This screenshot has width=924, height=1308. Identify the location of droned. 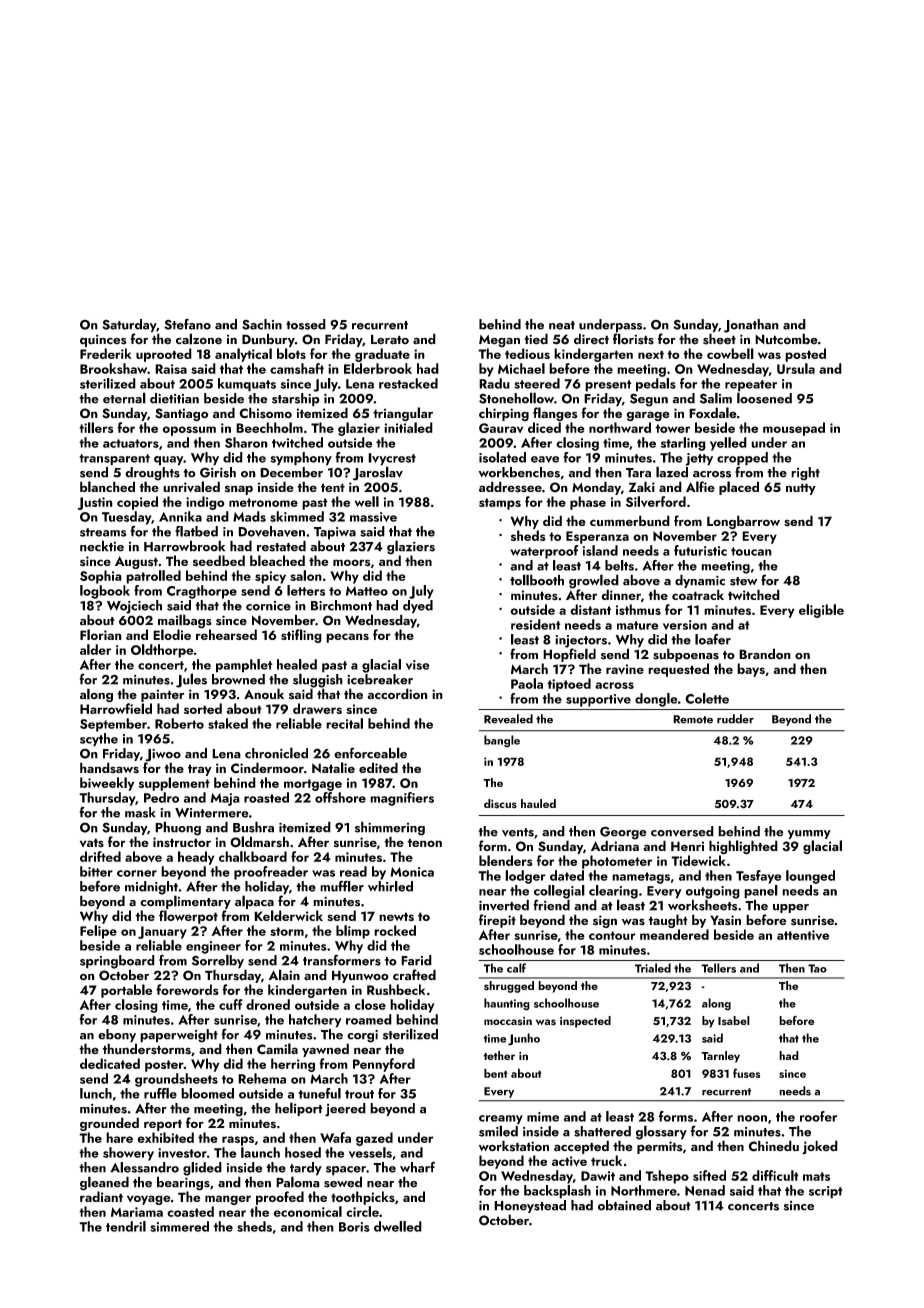
(268, 1004).
